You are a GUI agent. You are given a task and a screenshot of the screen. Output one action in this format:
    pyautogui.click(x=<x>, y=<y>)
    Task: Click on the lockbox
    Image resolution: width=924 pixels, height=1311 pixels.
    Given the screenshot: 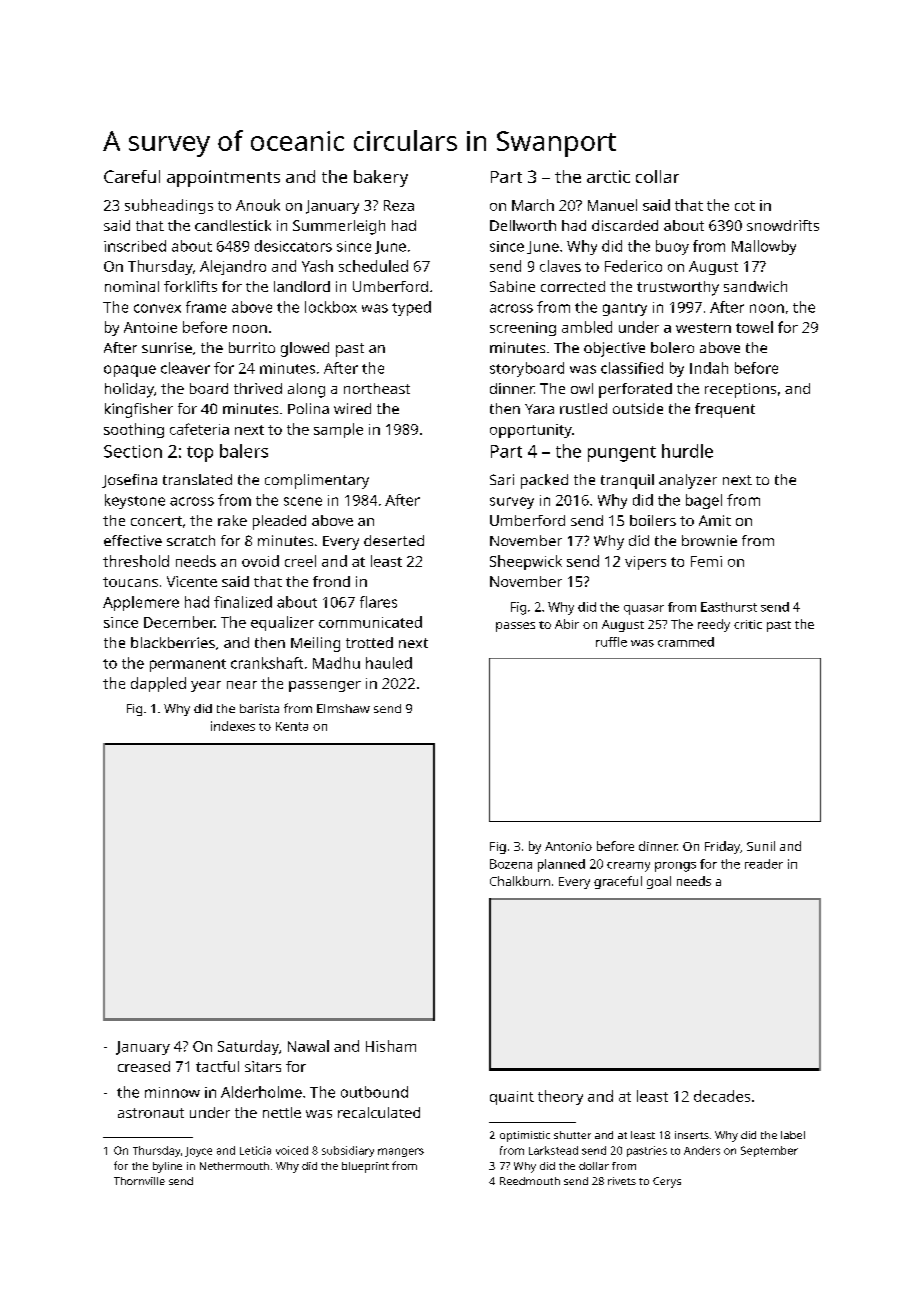 What is the action you would take?
    pyautogui.click(x=331, y=307)
